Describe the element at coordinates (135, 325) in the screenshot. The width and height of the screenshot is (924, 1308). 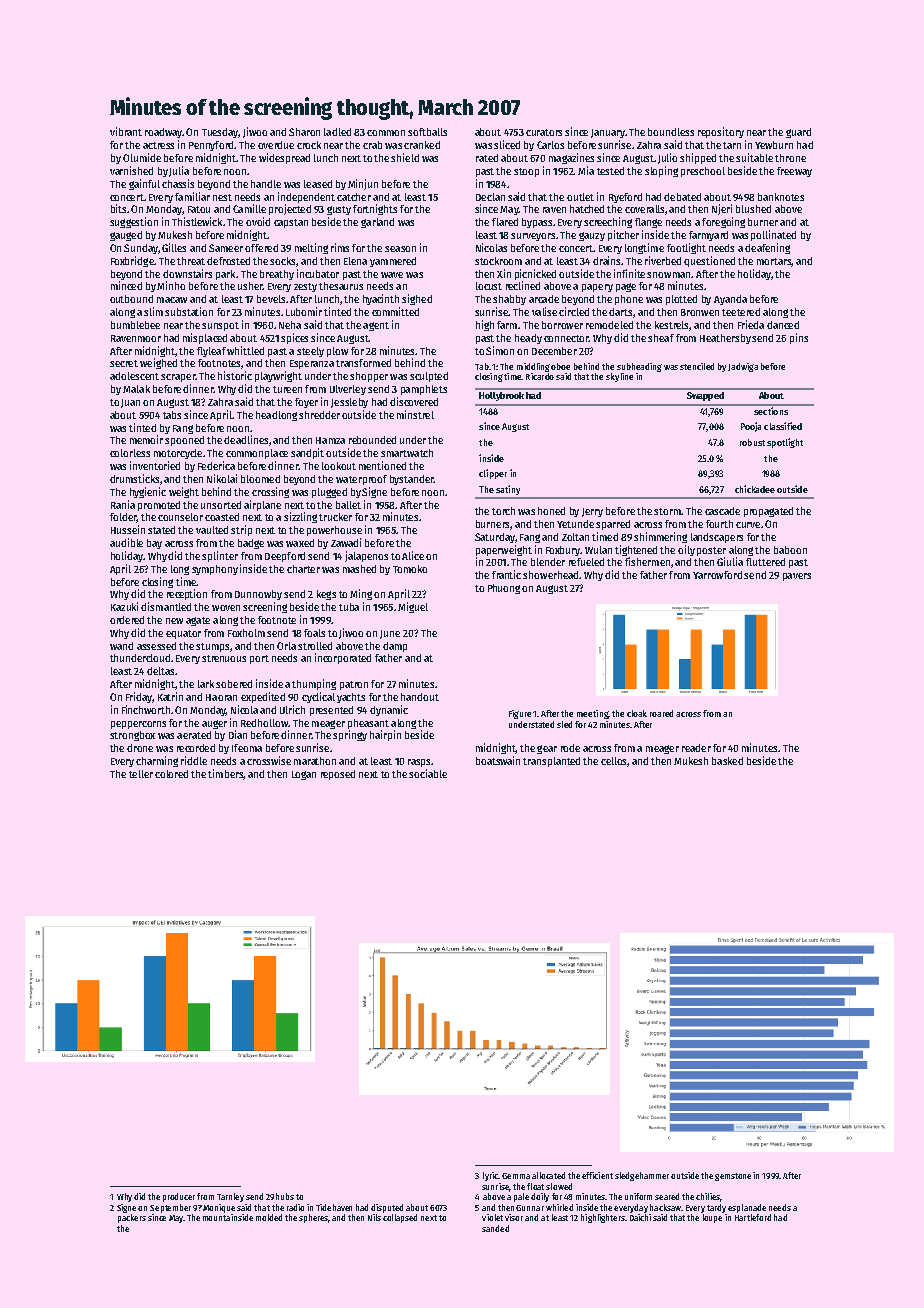
I see `bumblebee` at that location.
